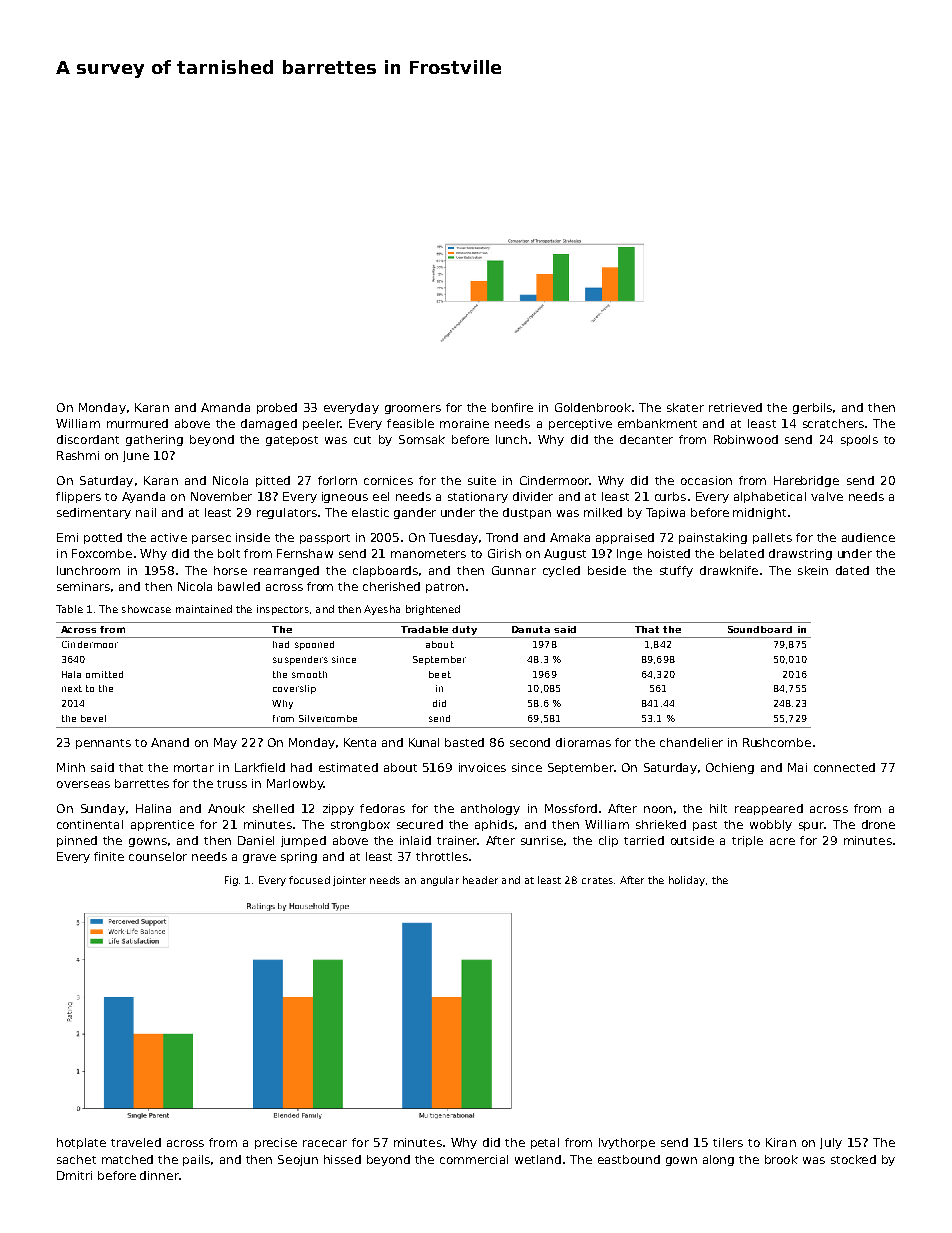 The width and height of the screenshot is (952, 1233). What do you see at coordinates (269, 424) in the screenshot?
I see `damaged` at bounding box center [269, 424].
